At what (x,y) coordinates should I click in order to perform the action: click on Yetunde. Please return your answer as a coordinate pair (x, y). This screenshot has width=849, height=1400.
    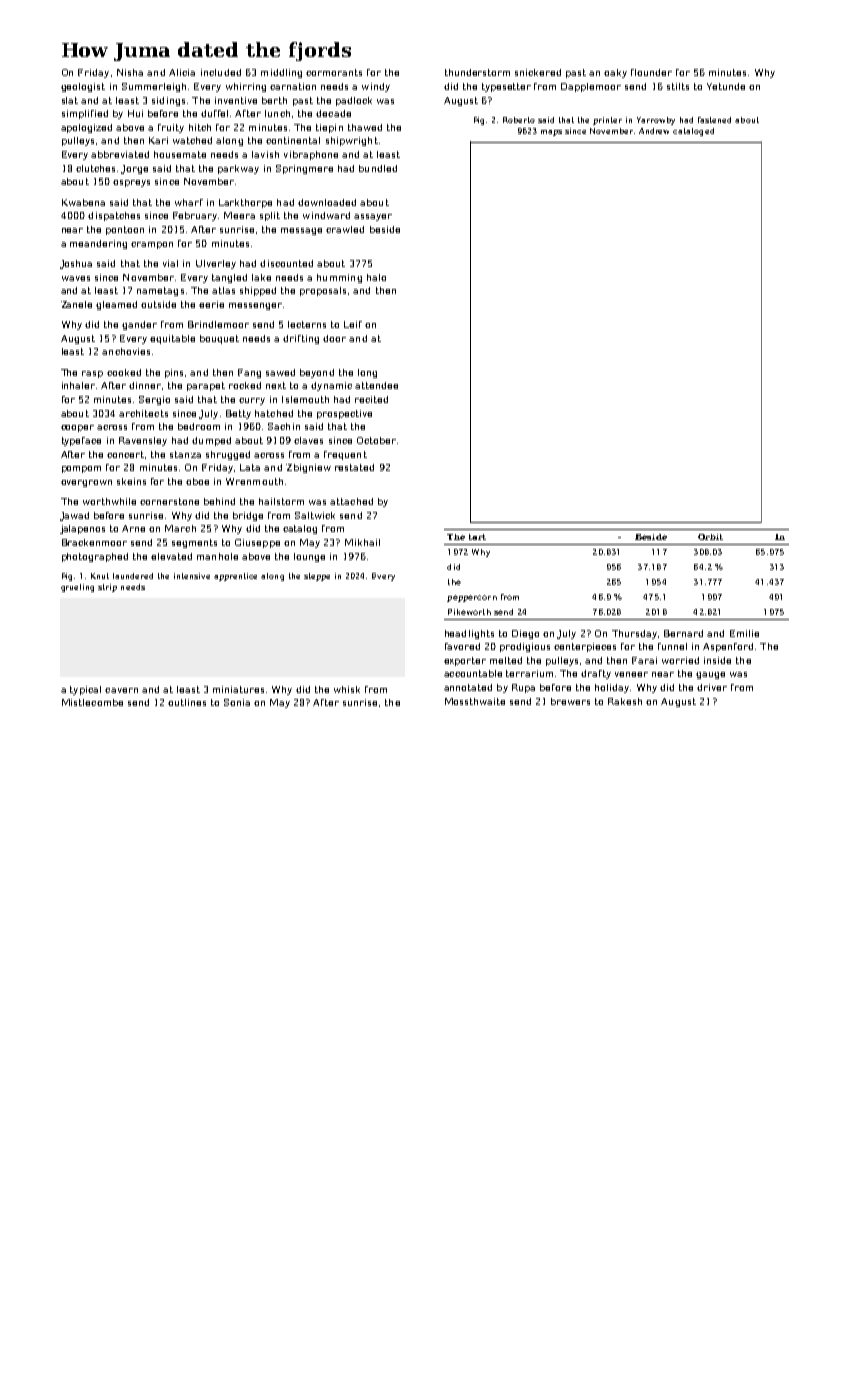
    Looking at the image, I should click on (726, 86).
